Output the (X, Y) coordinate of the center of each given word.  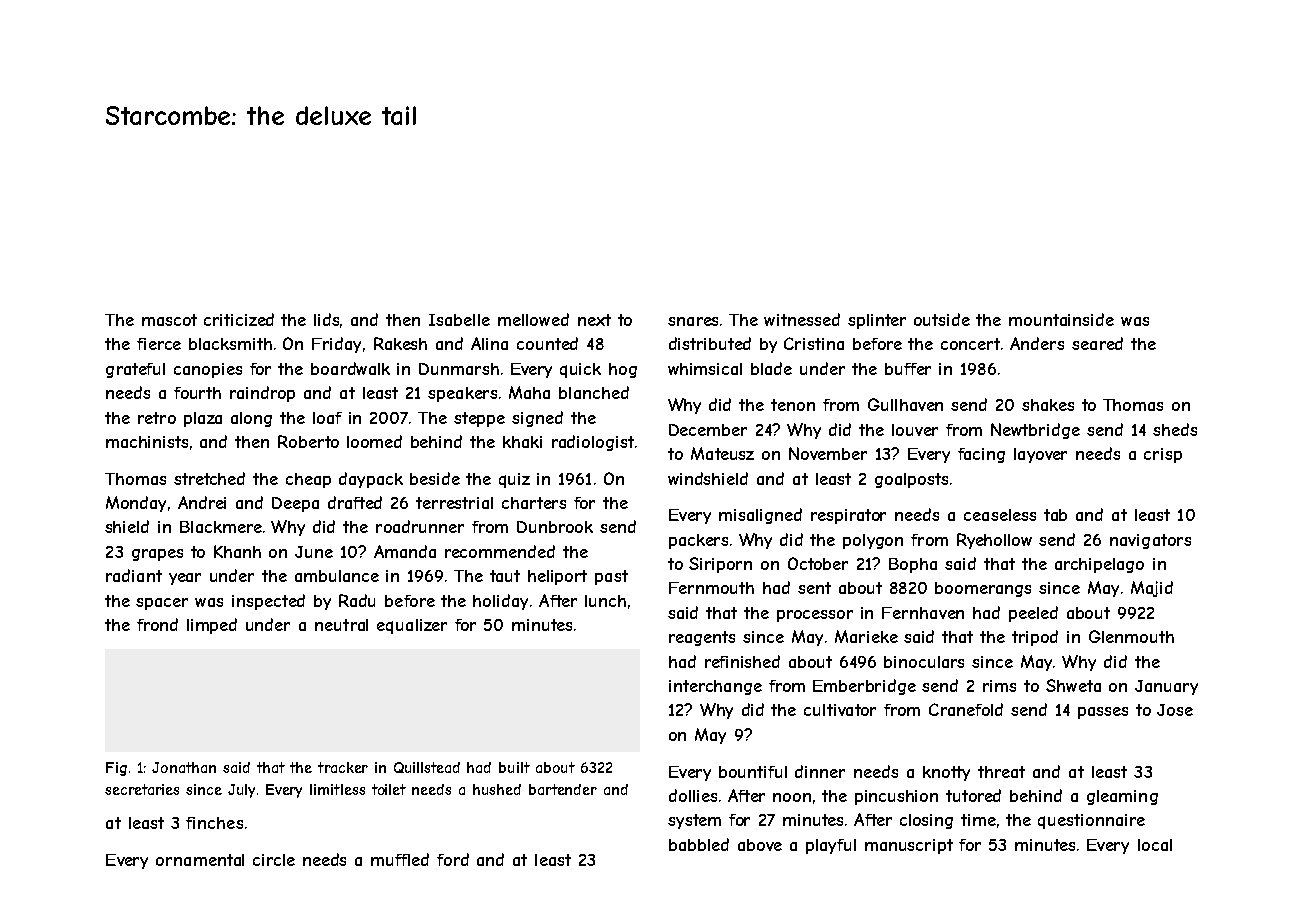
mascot (169, 320)
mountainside (1061, 319)
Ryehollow (994, 541)
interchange (715, 687)
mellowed (533, 319)
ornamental (200, 860)
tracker (343, 767)
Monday (136, 504)
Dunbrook (555, 527)
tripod (1035, 638)
